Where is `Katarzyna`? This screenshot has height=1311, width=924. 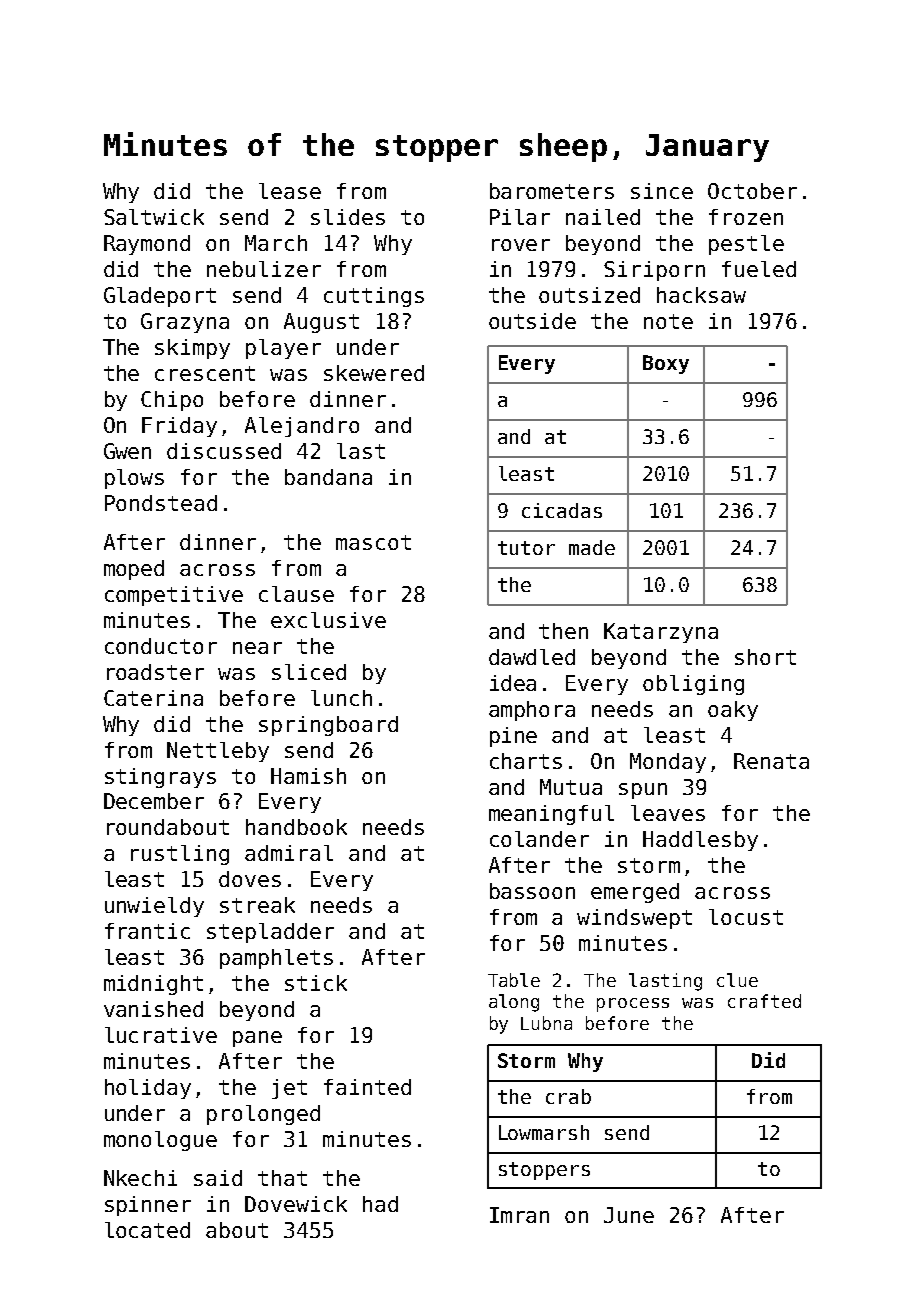 Katarzyna is located at coordinates (661, 633).
